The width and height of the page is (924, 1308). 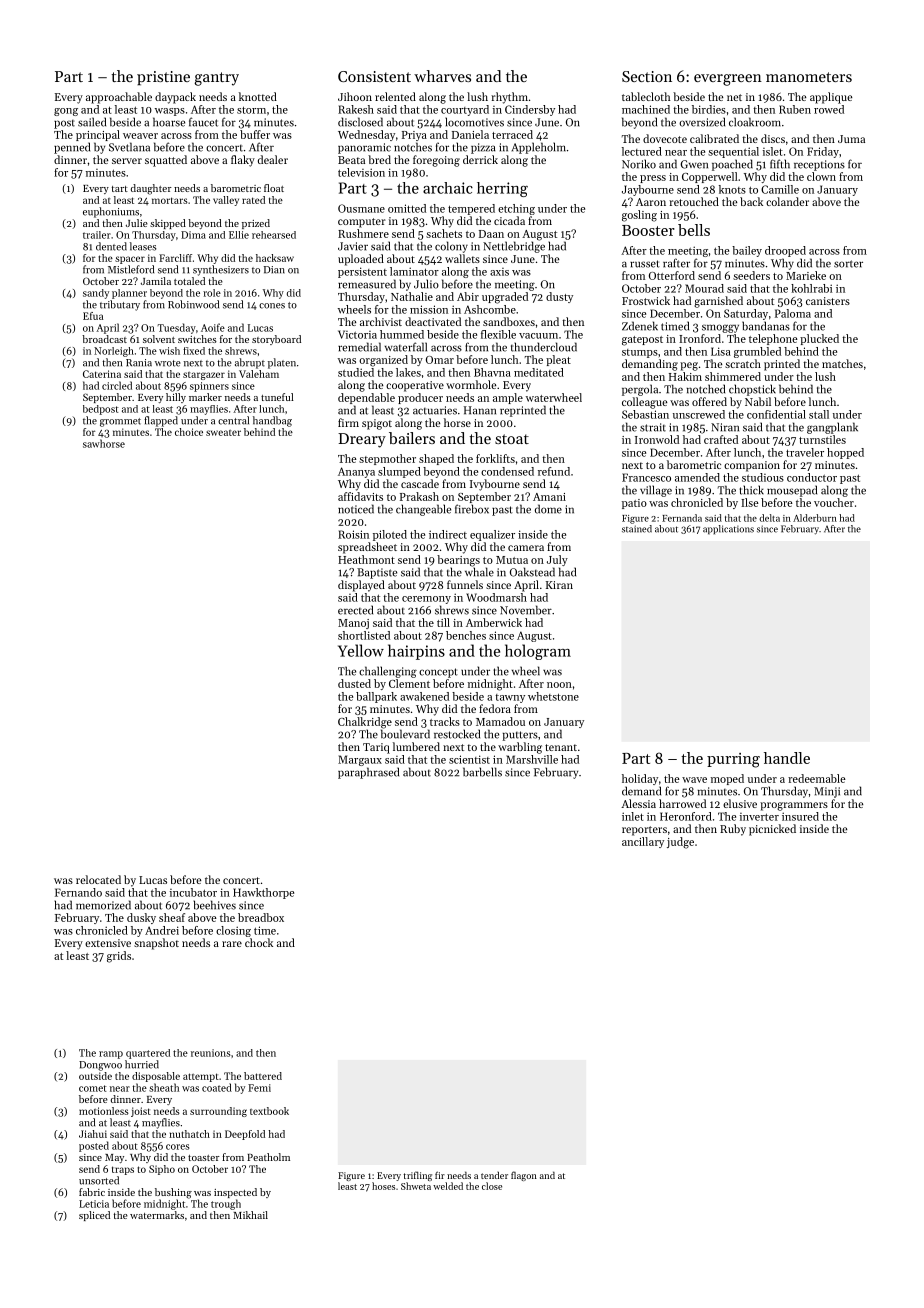 I want to click on flagon, so click(x=524, y=1176).
